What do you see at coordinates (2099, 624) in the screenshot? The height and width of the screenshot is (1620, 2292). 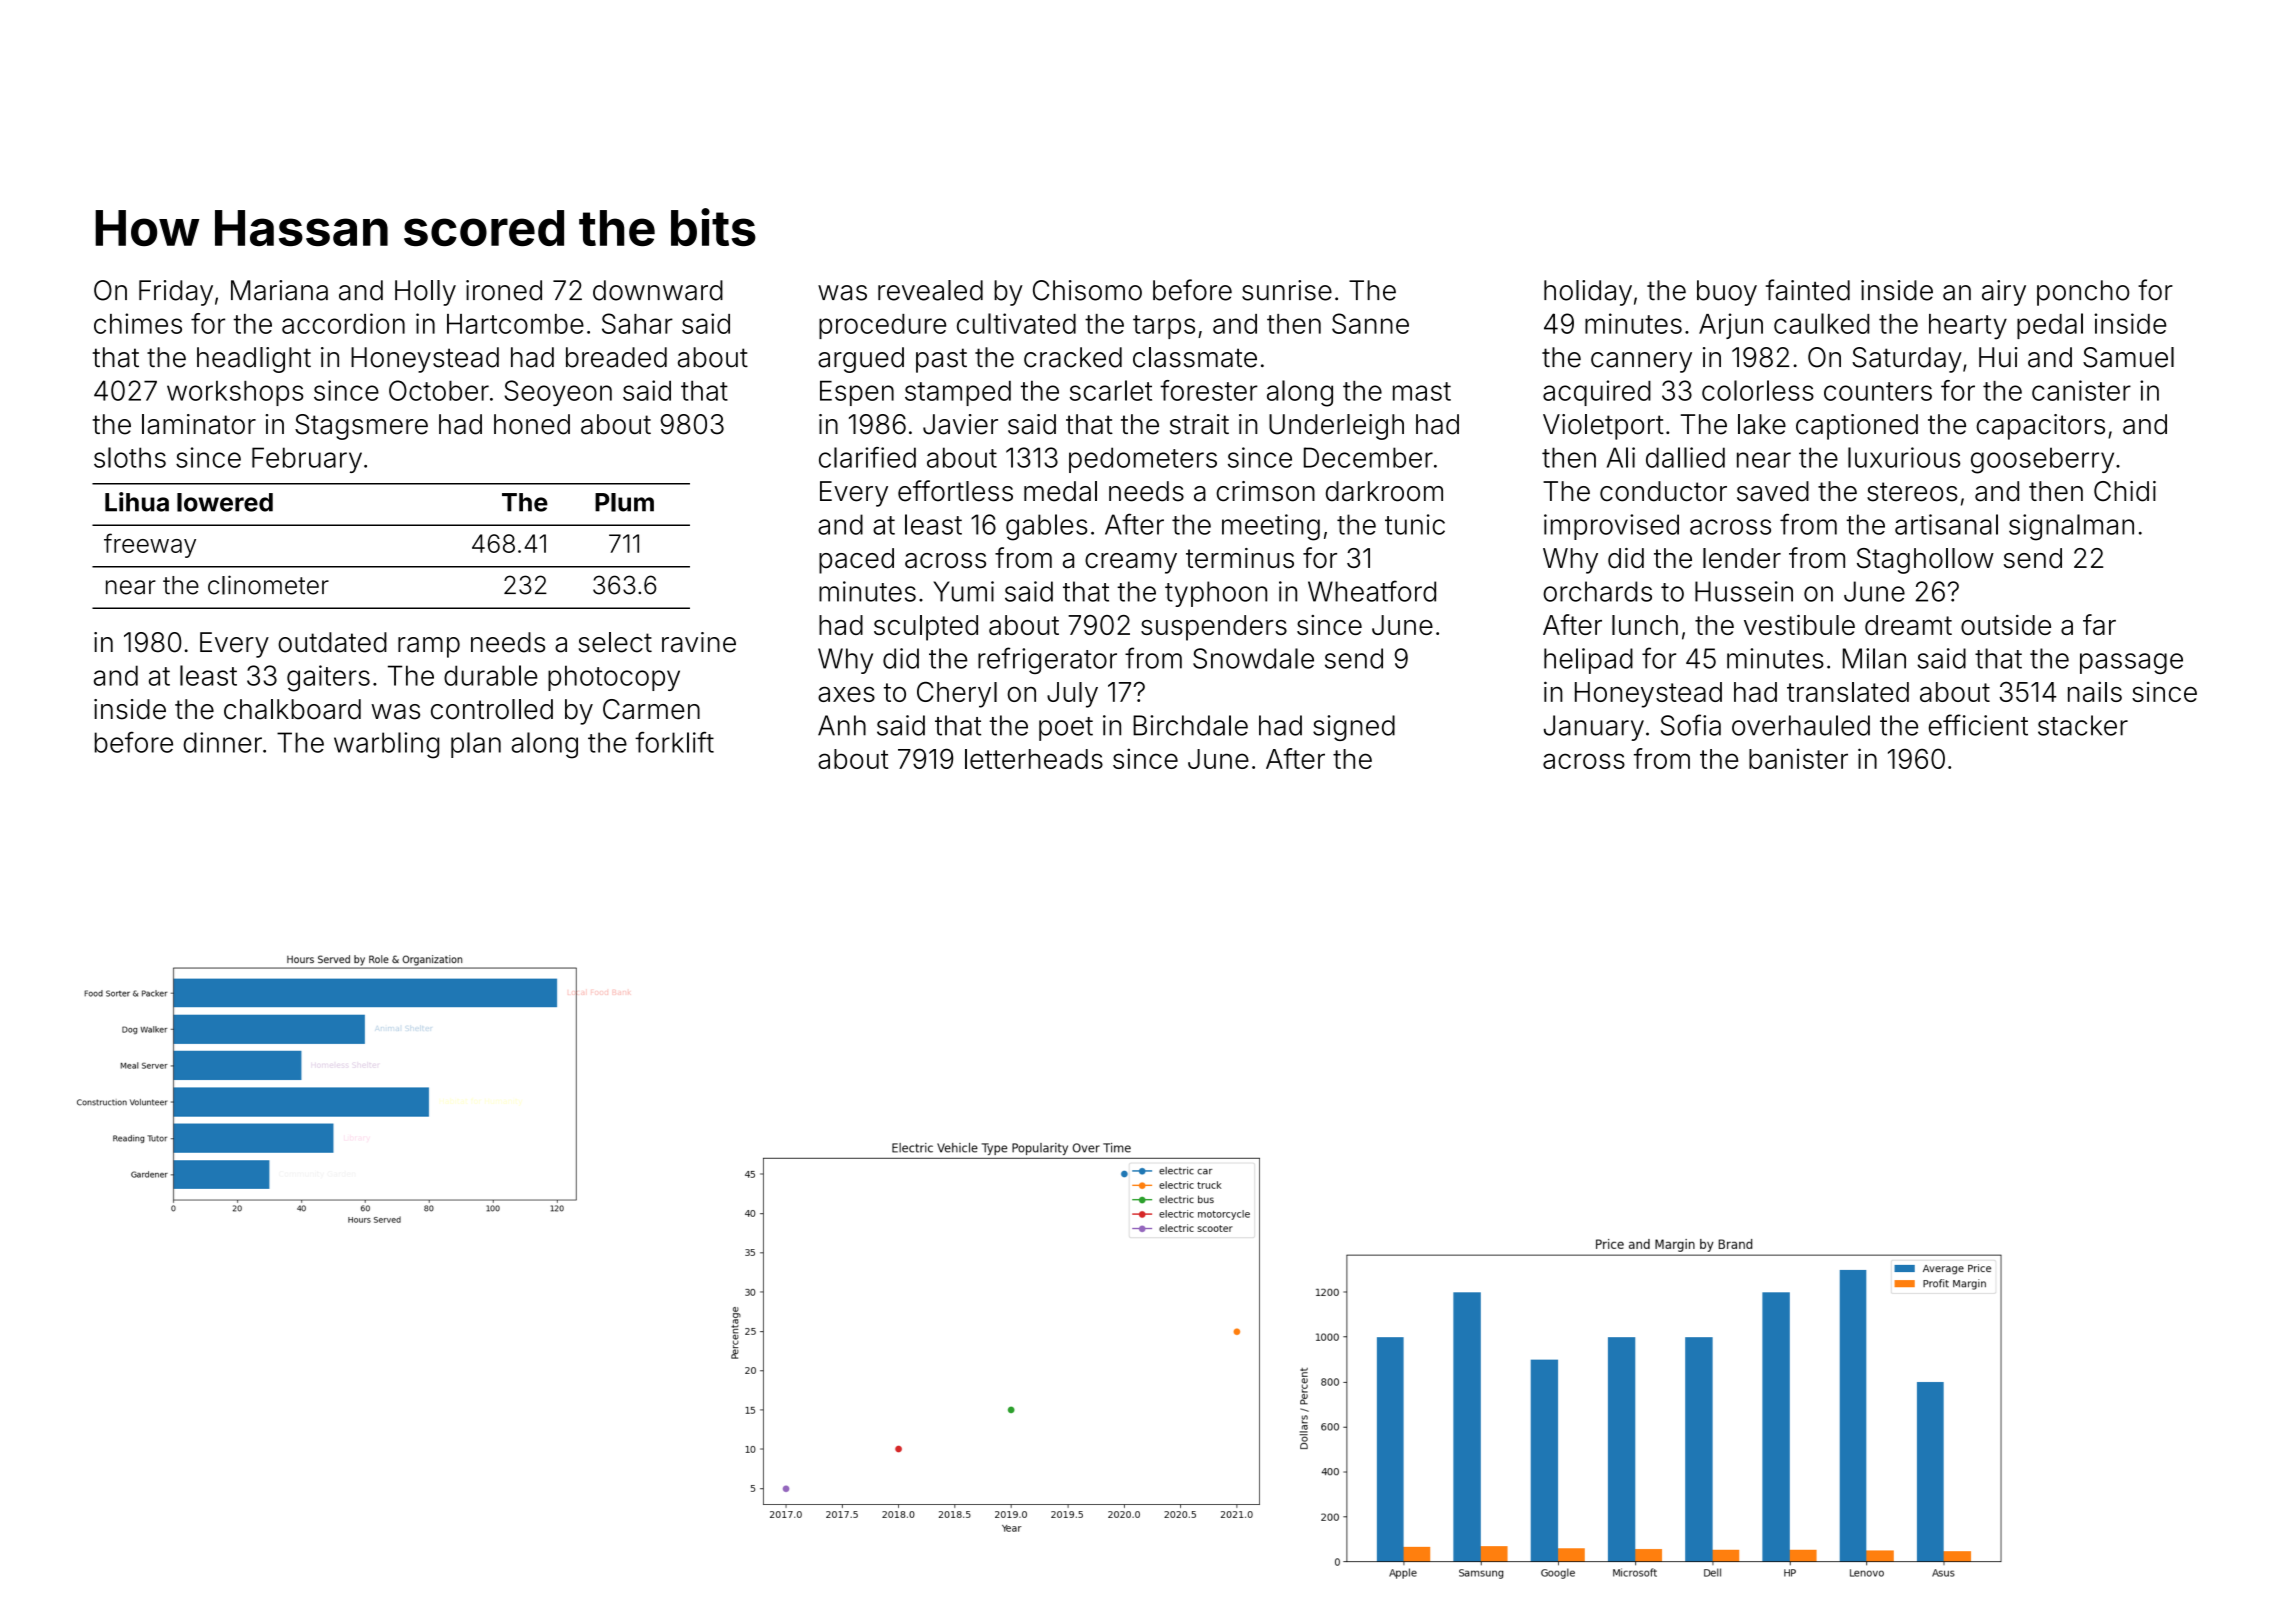 I see `far` at bounding box center [2099, 624].
